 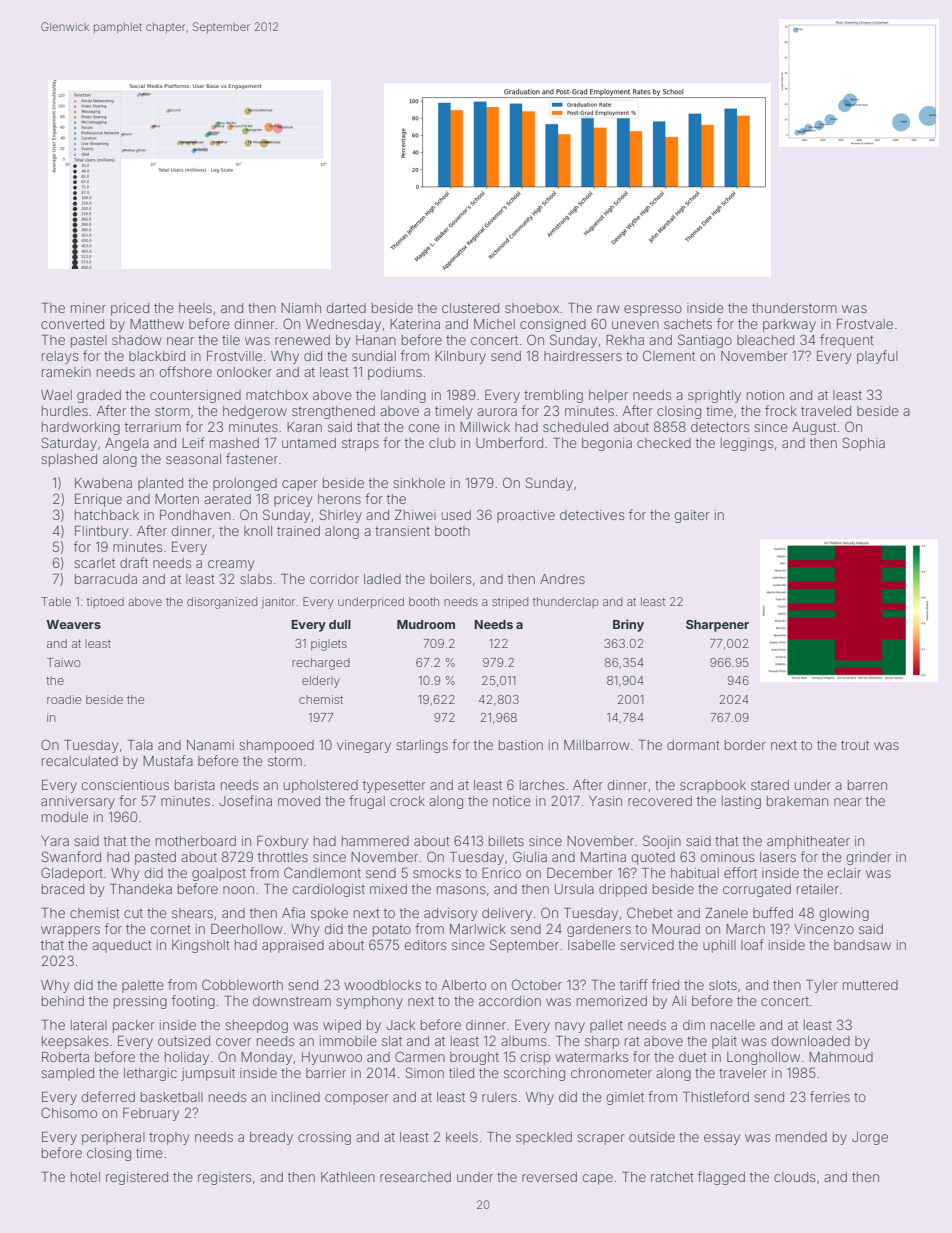 I want to click on registers, so click(x=224, y=1178).
